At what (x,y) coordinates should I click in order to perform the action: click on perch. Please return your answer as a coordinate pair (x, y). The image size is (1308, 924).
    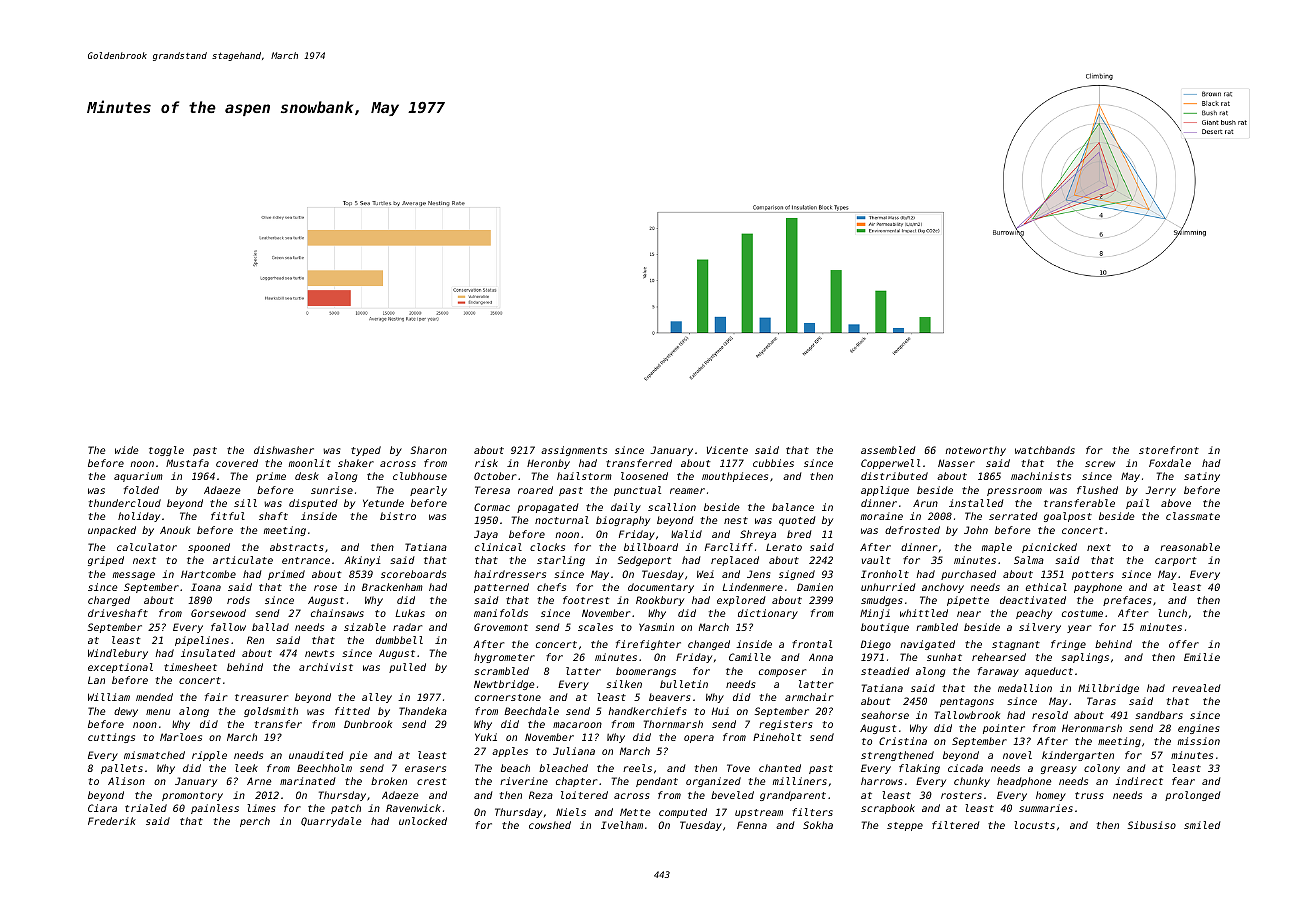
    Looking at the image, I should click on (255, 822).
